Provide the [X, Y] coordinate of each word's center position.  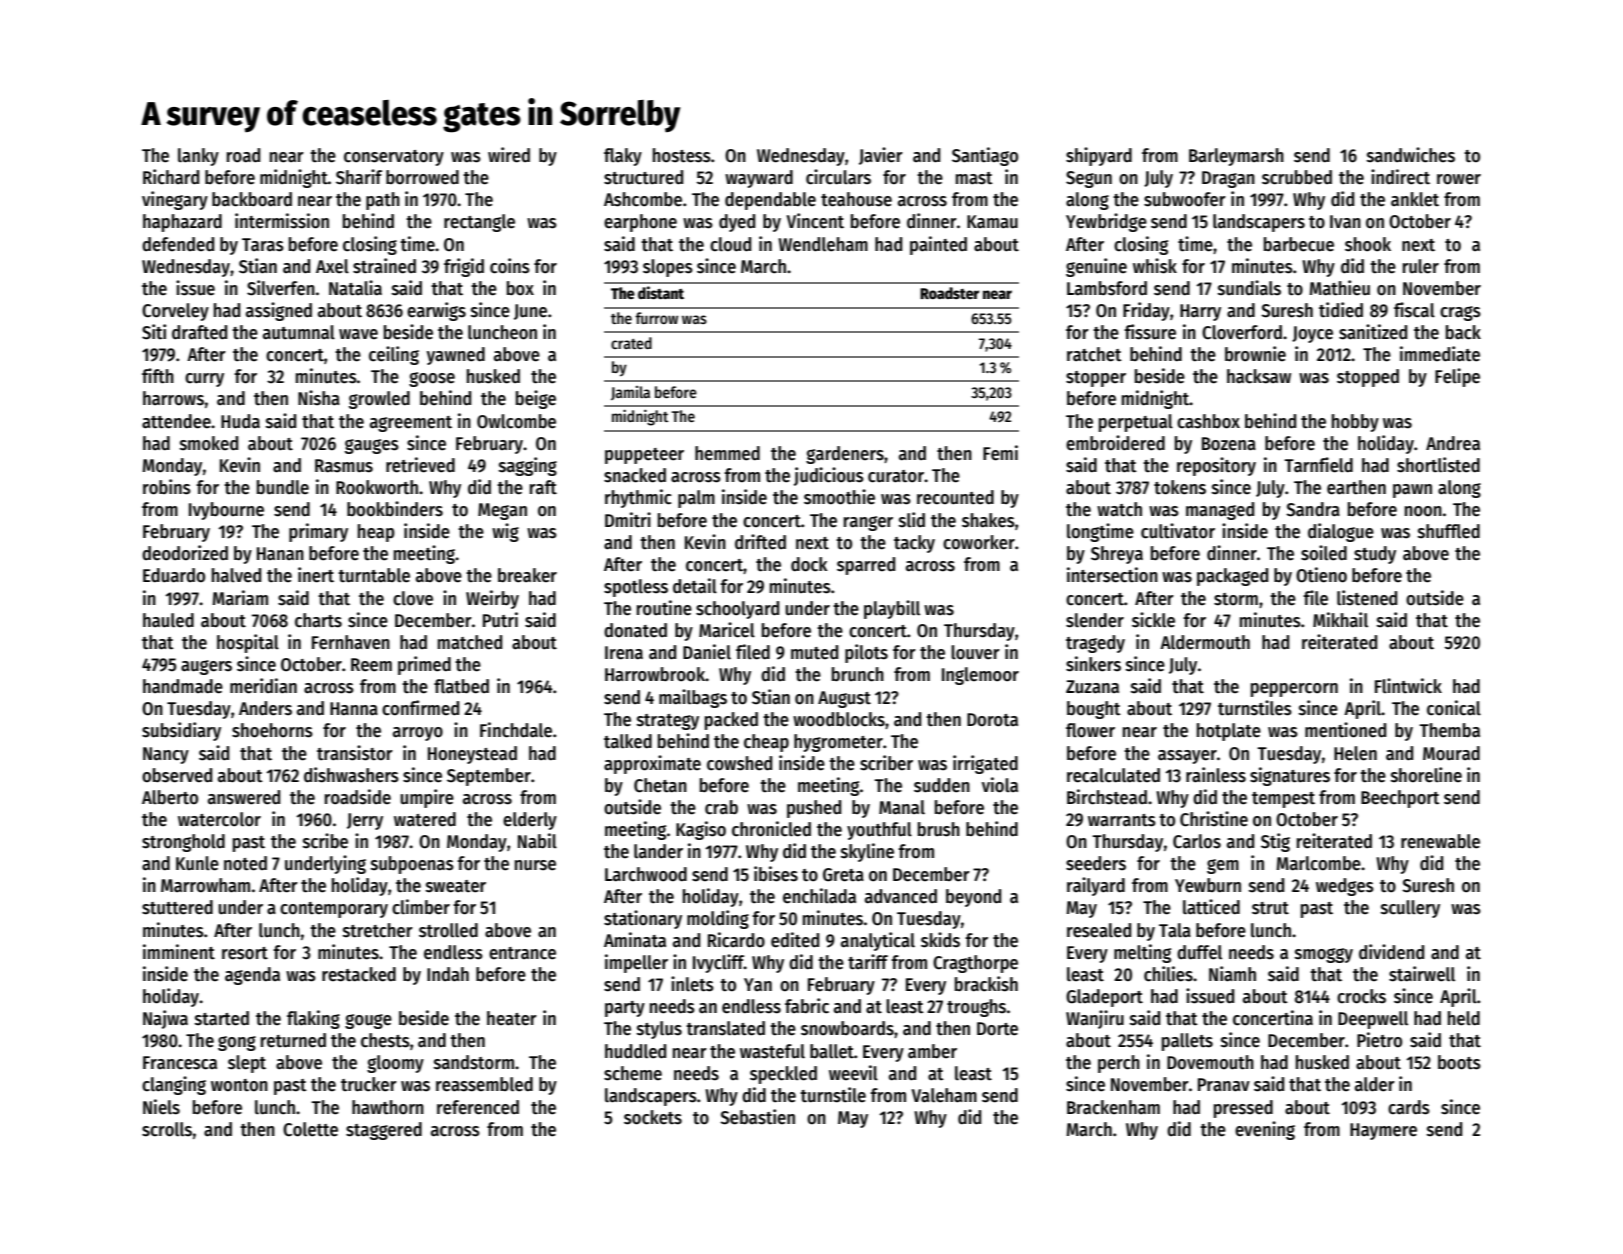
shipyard [1099, 156]
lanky [198, 157]
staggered [384, 1131]
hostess [682, 155]
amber [932, 1051]
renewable [1440, 841]
